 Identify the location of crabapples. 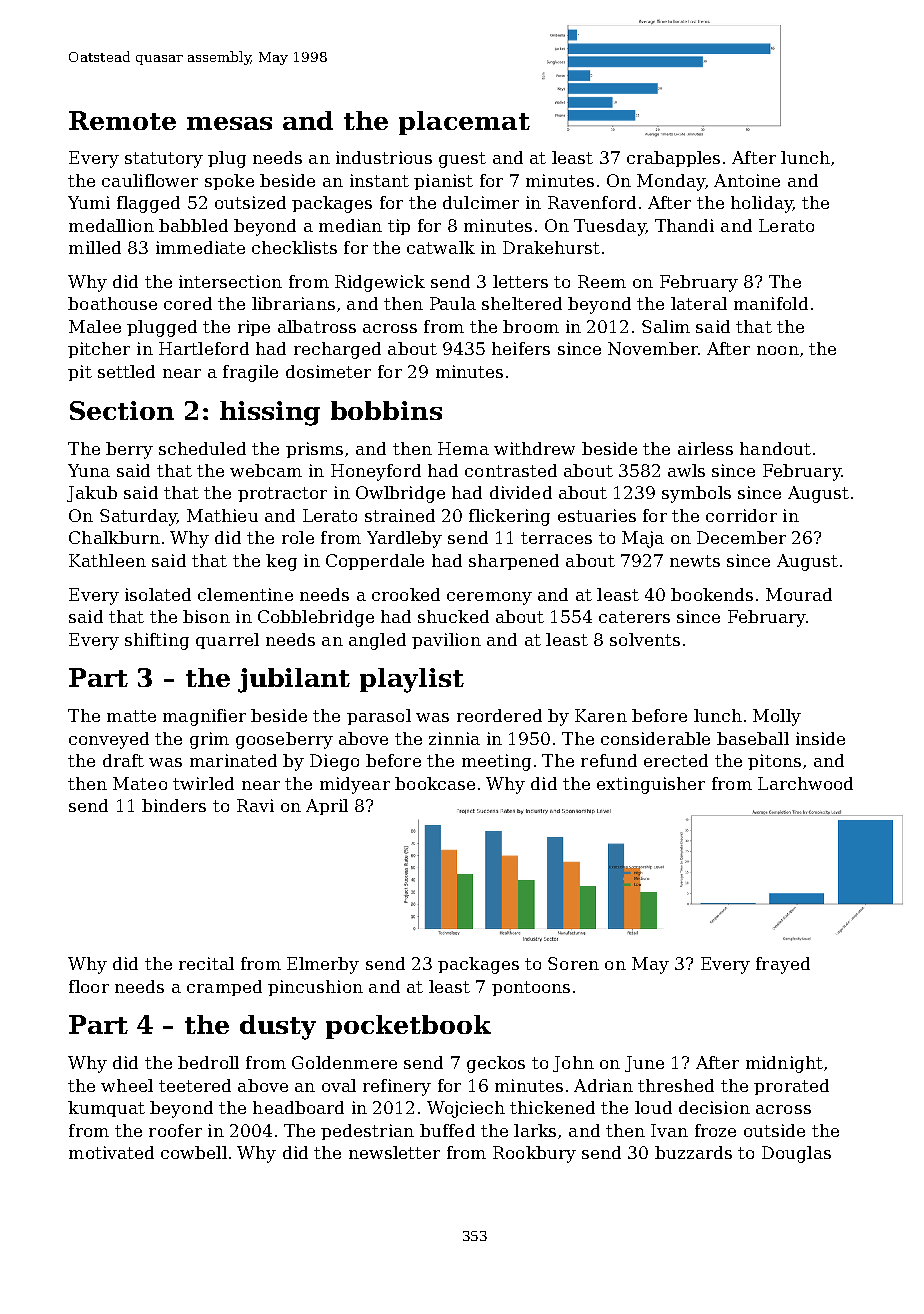
(673, 159).
